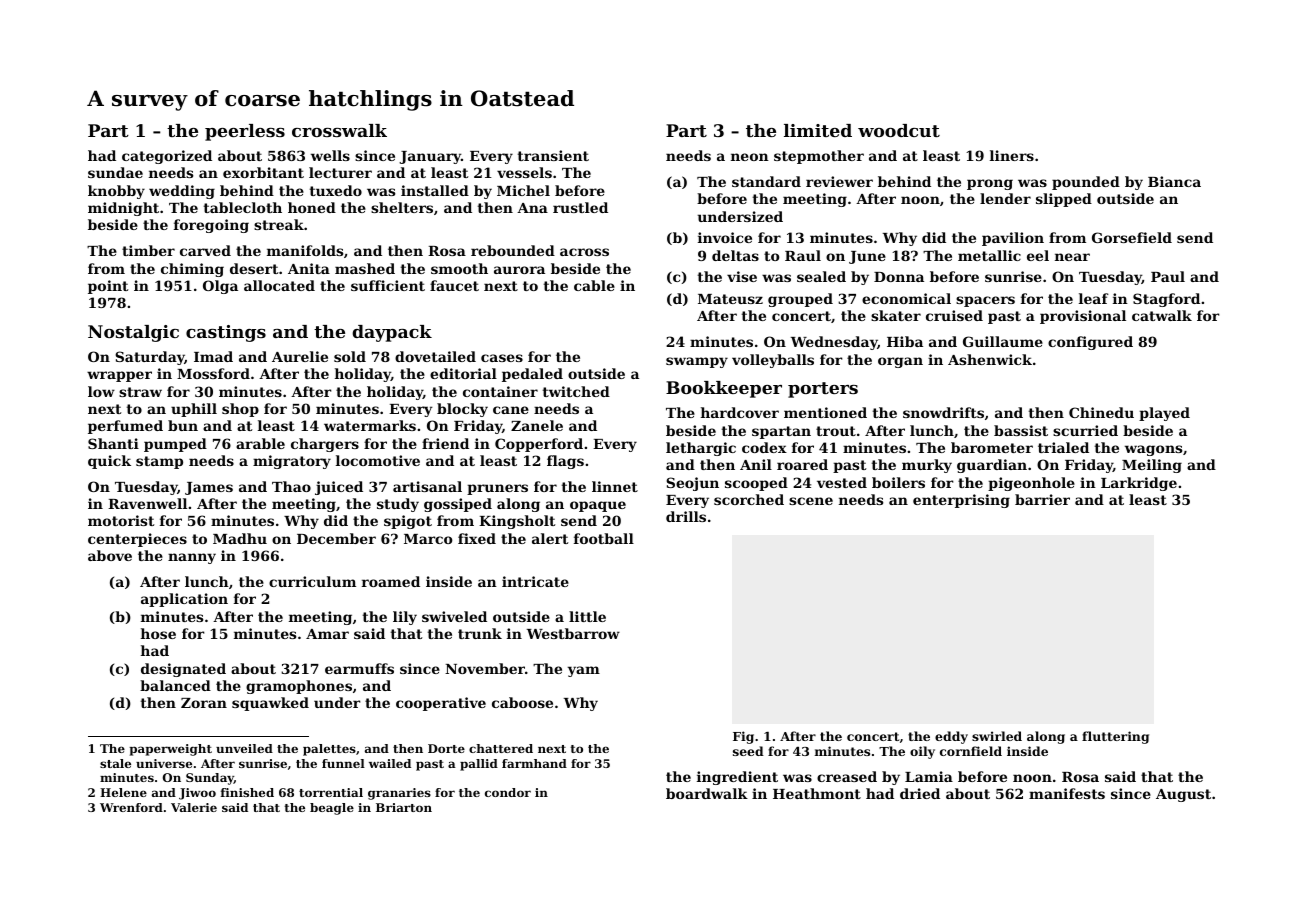 The height and width of the document is (924, 1308). What do you see at coordinates (1115, 737) in the document?
I see `fluttering` at bounding box center [1115, 737].
